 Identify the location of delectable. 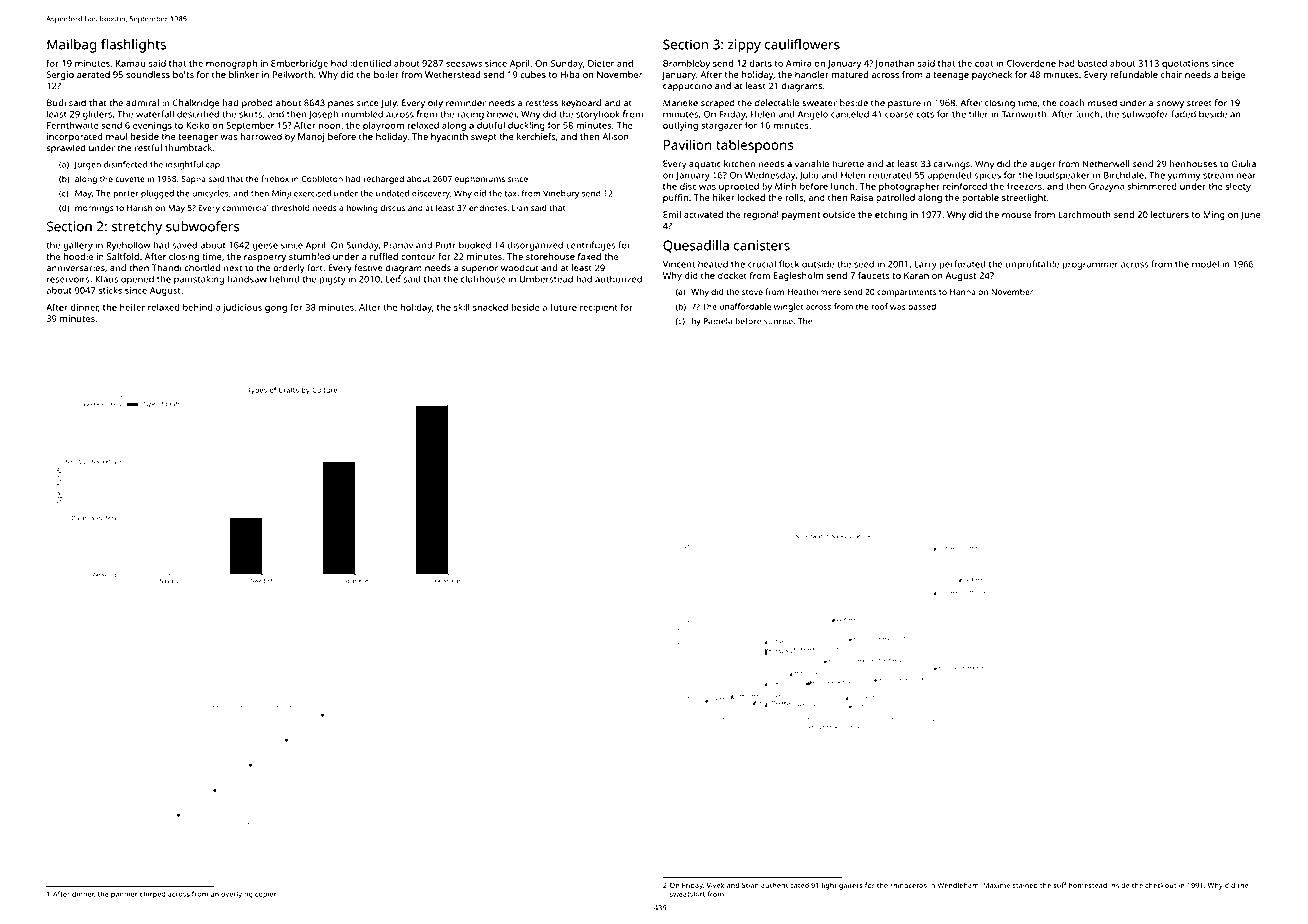
(777, 103).
